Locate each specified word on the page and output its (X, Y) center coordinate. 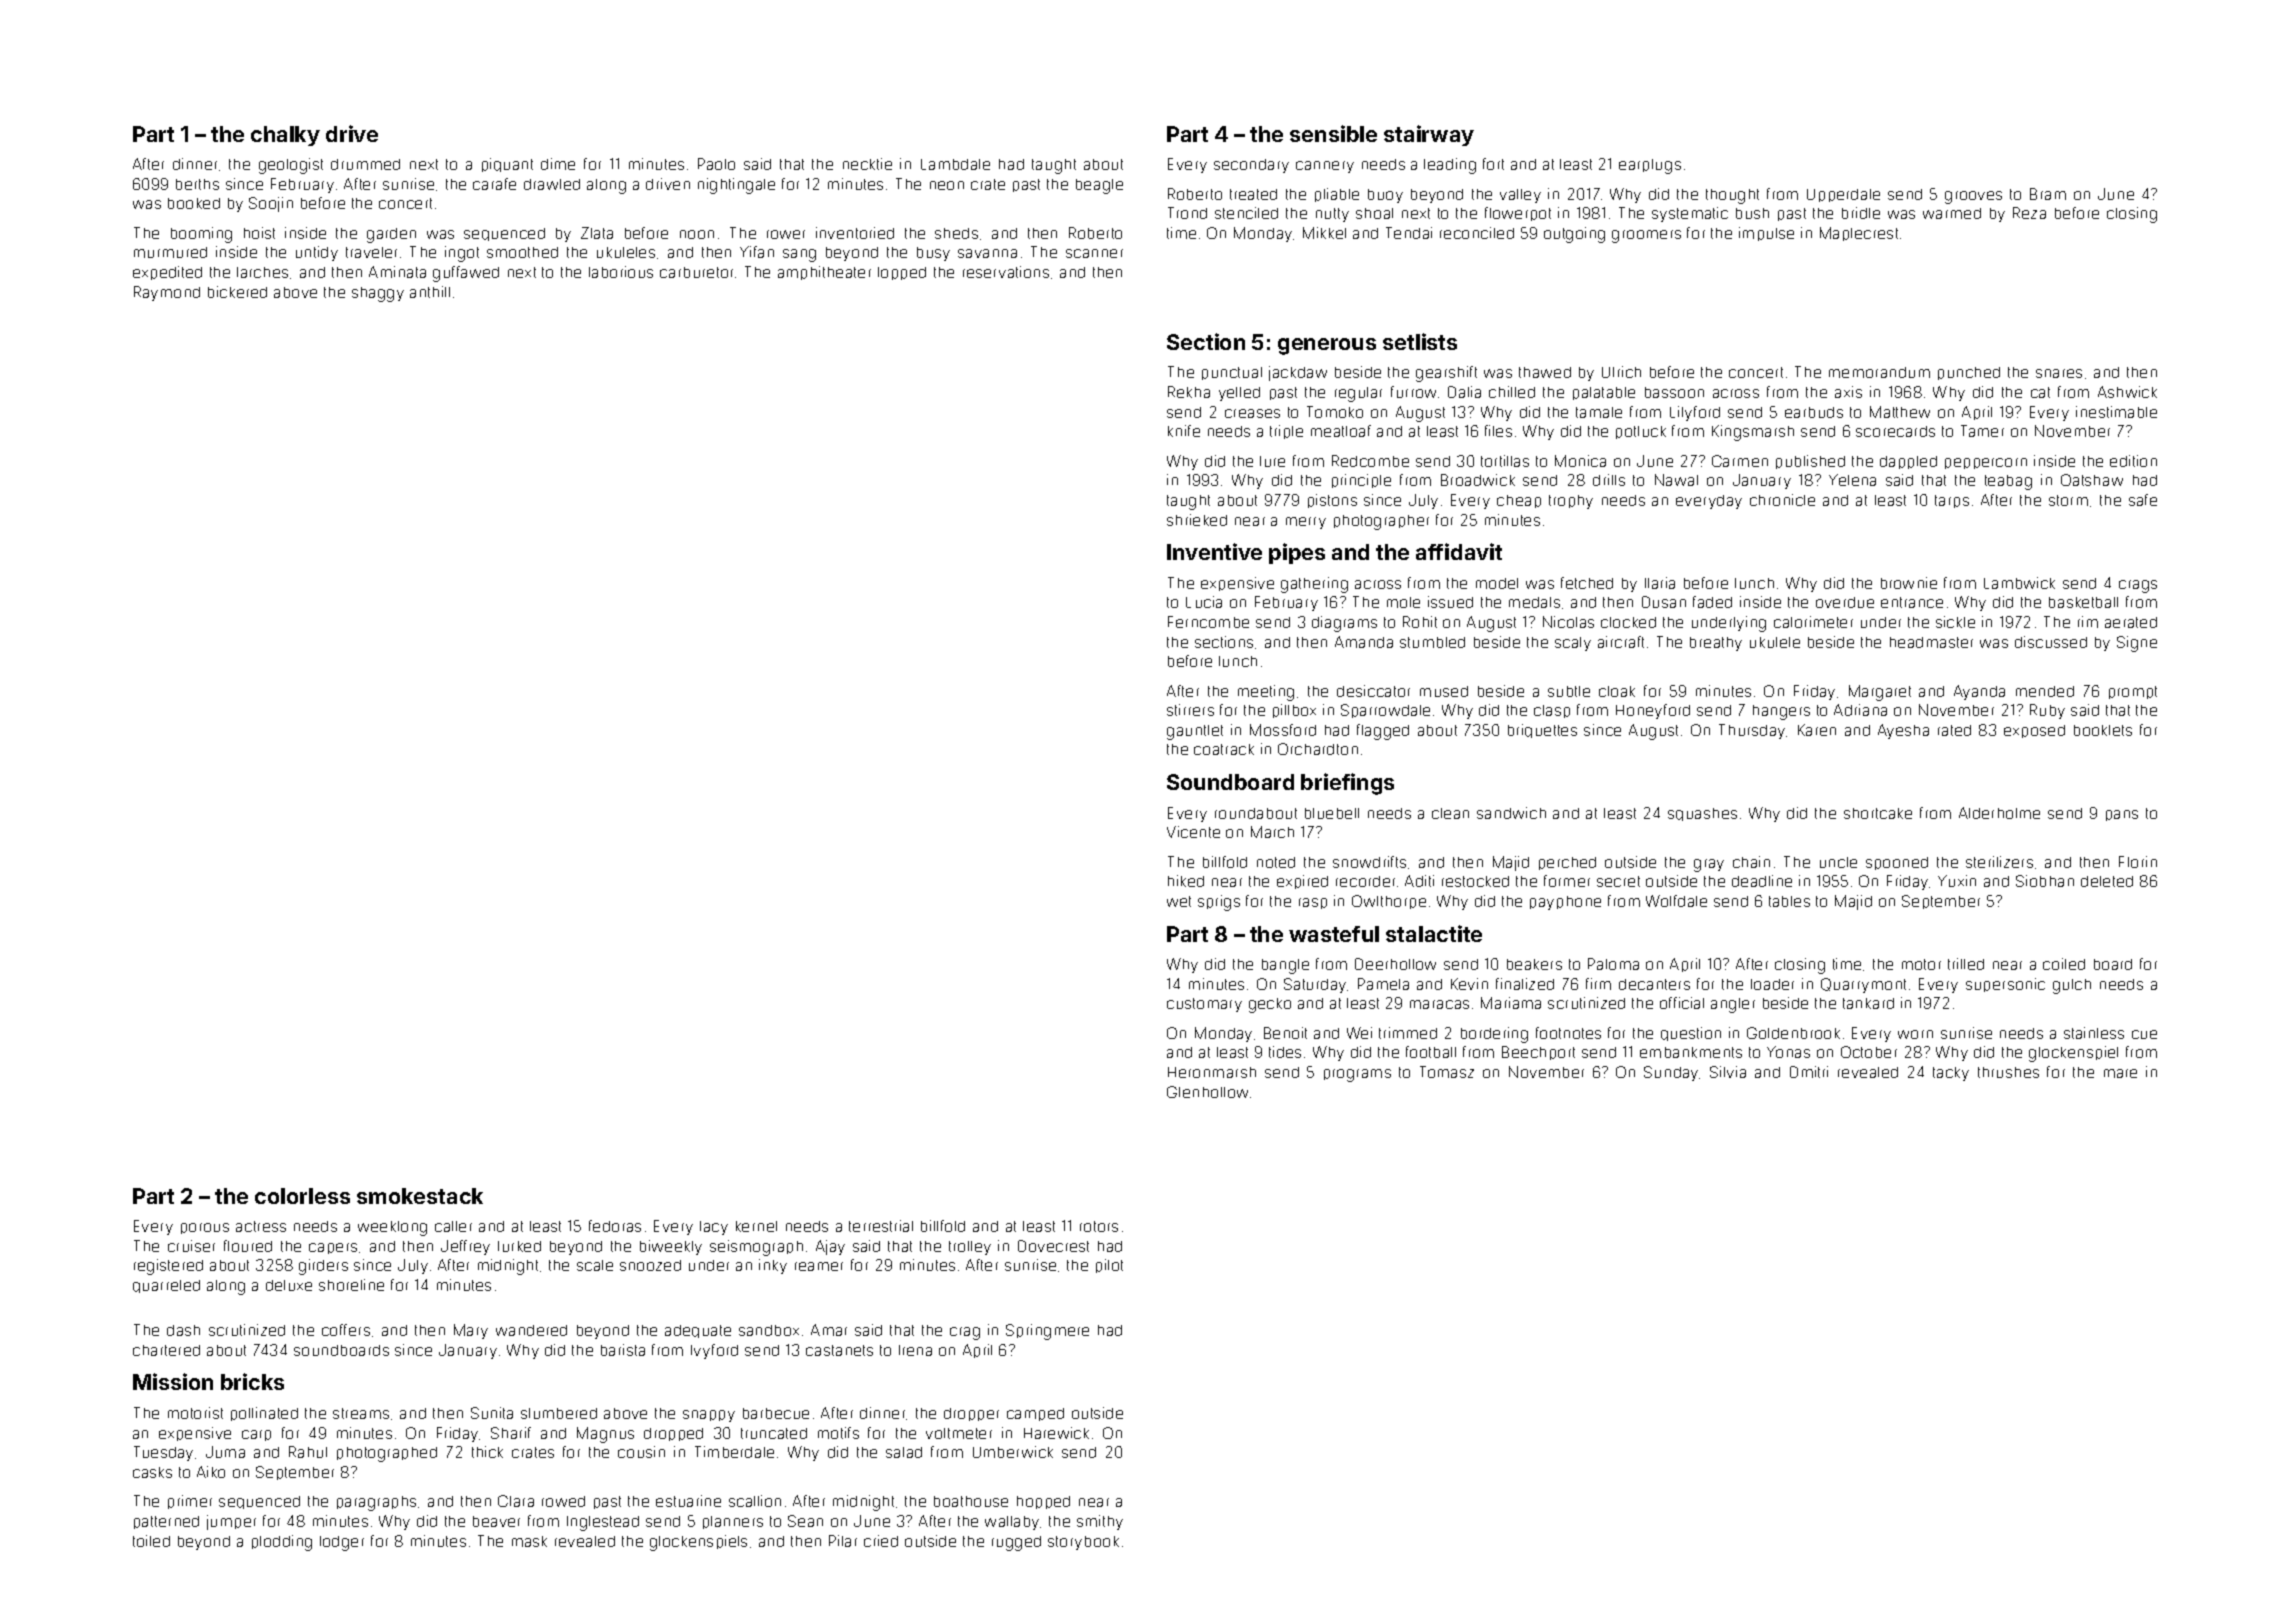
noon (697, 234)
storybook (1083, 1543)
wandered (531, 1330)
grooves (1973, 197)
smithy (1100, 1522)
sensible (1333, 133)
